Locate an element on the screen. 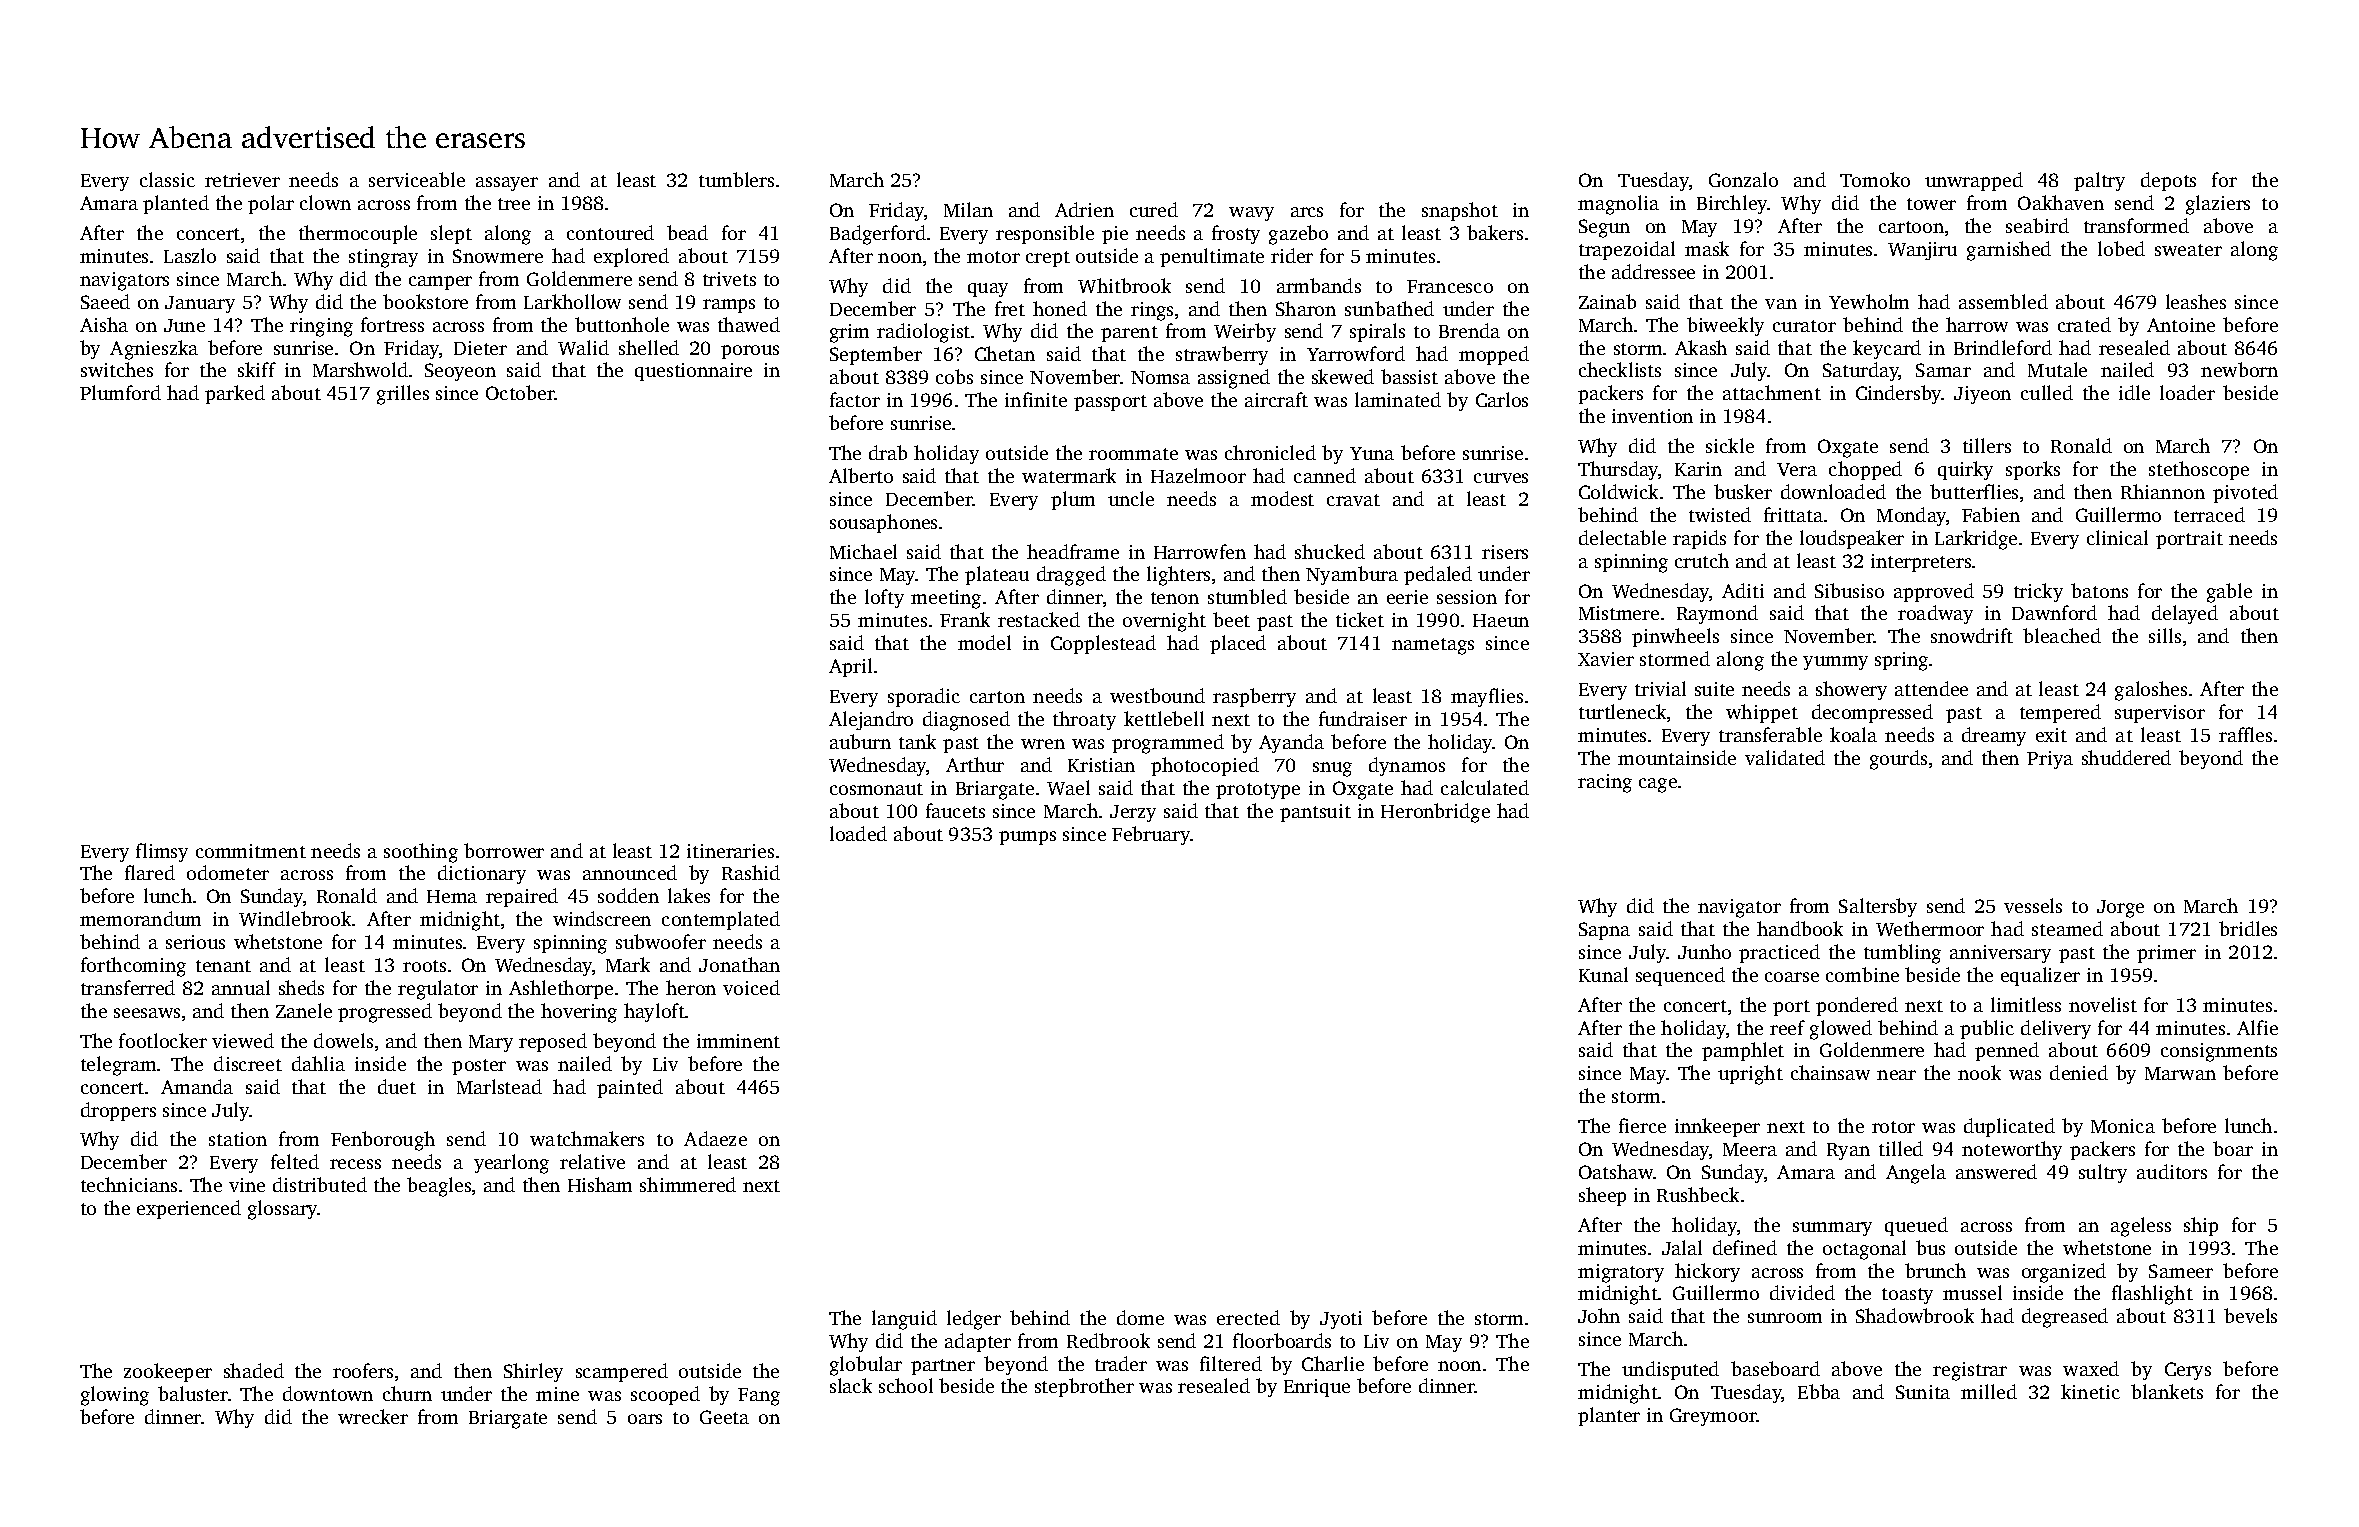 This screenshot has width=2359, height=1527. Gonzalo is located at coordinates (1743, 179).
